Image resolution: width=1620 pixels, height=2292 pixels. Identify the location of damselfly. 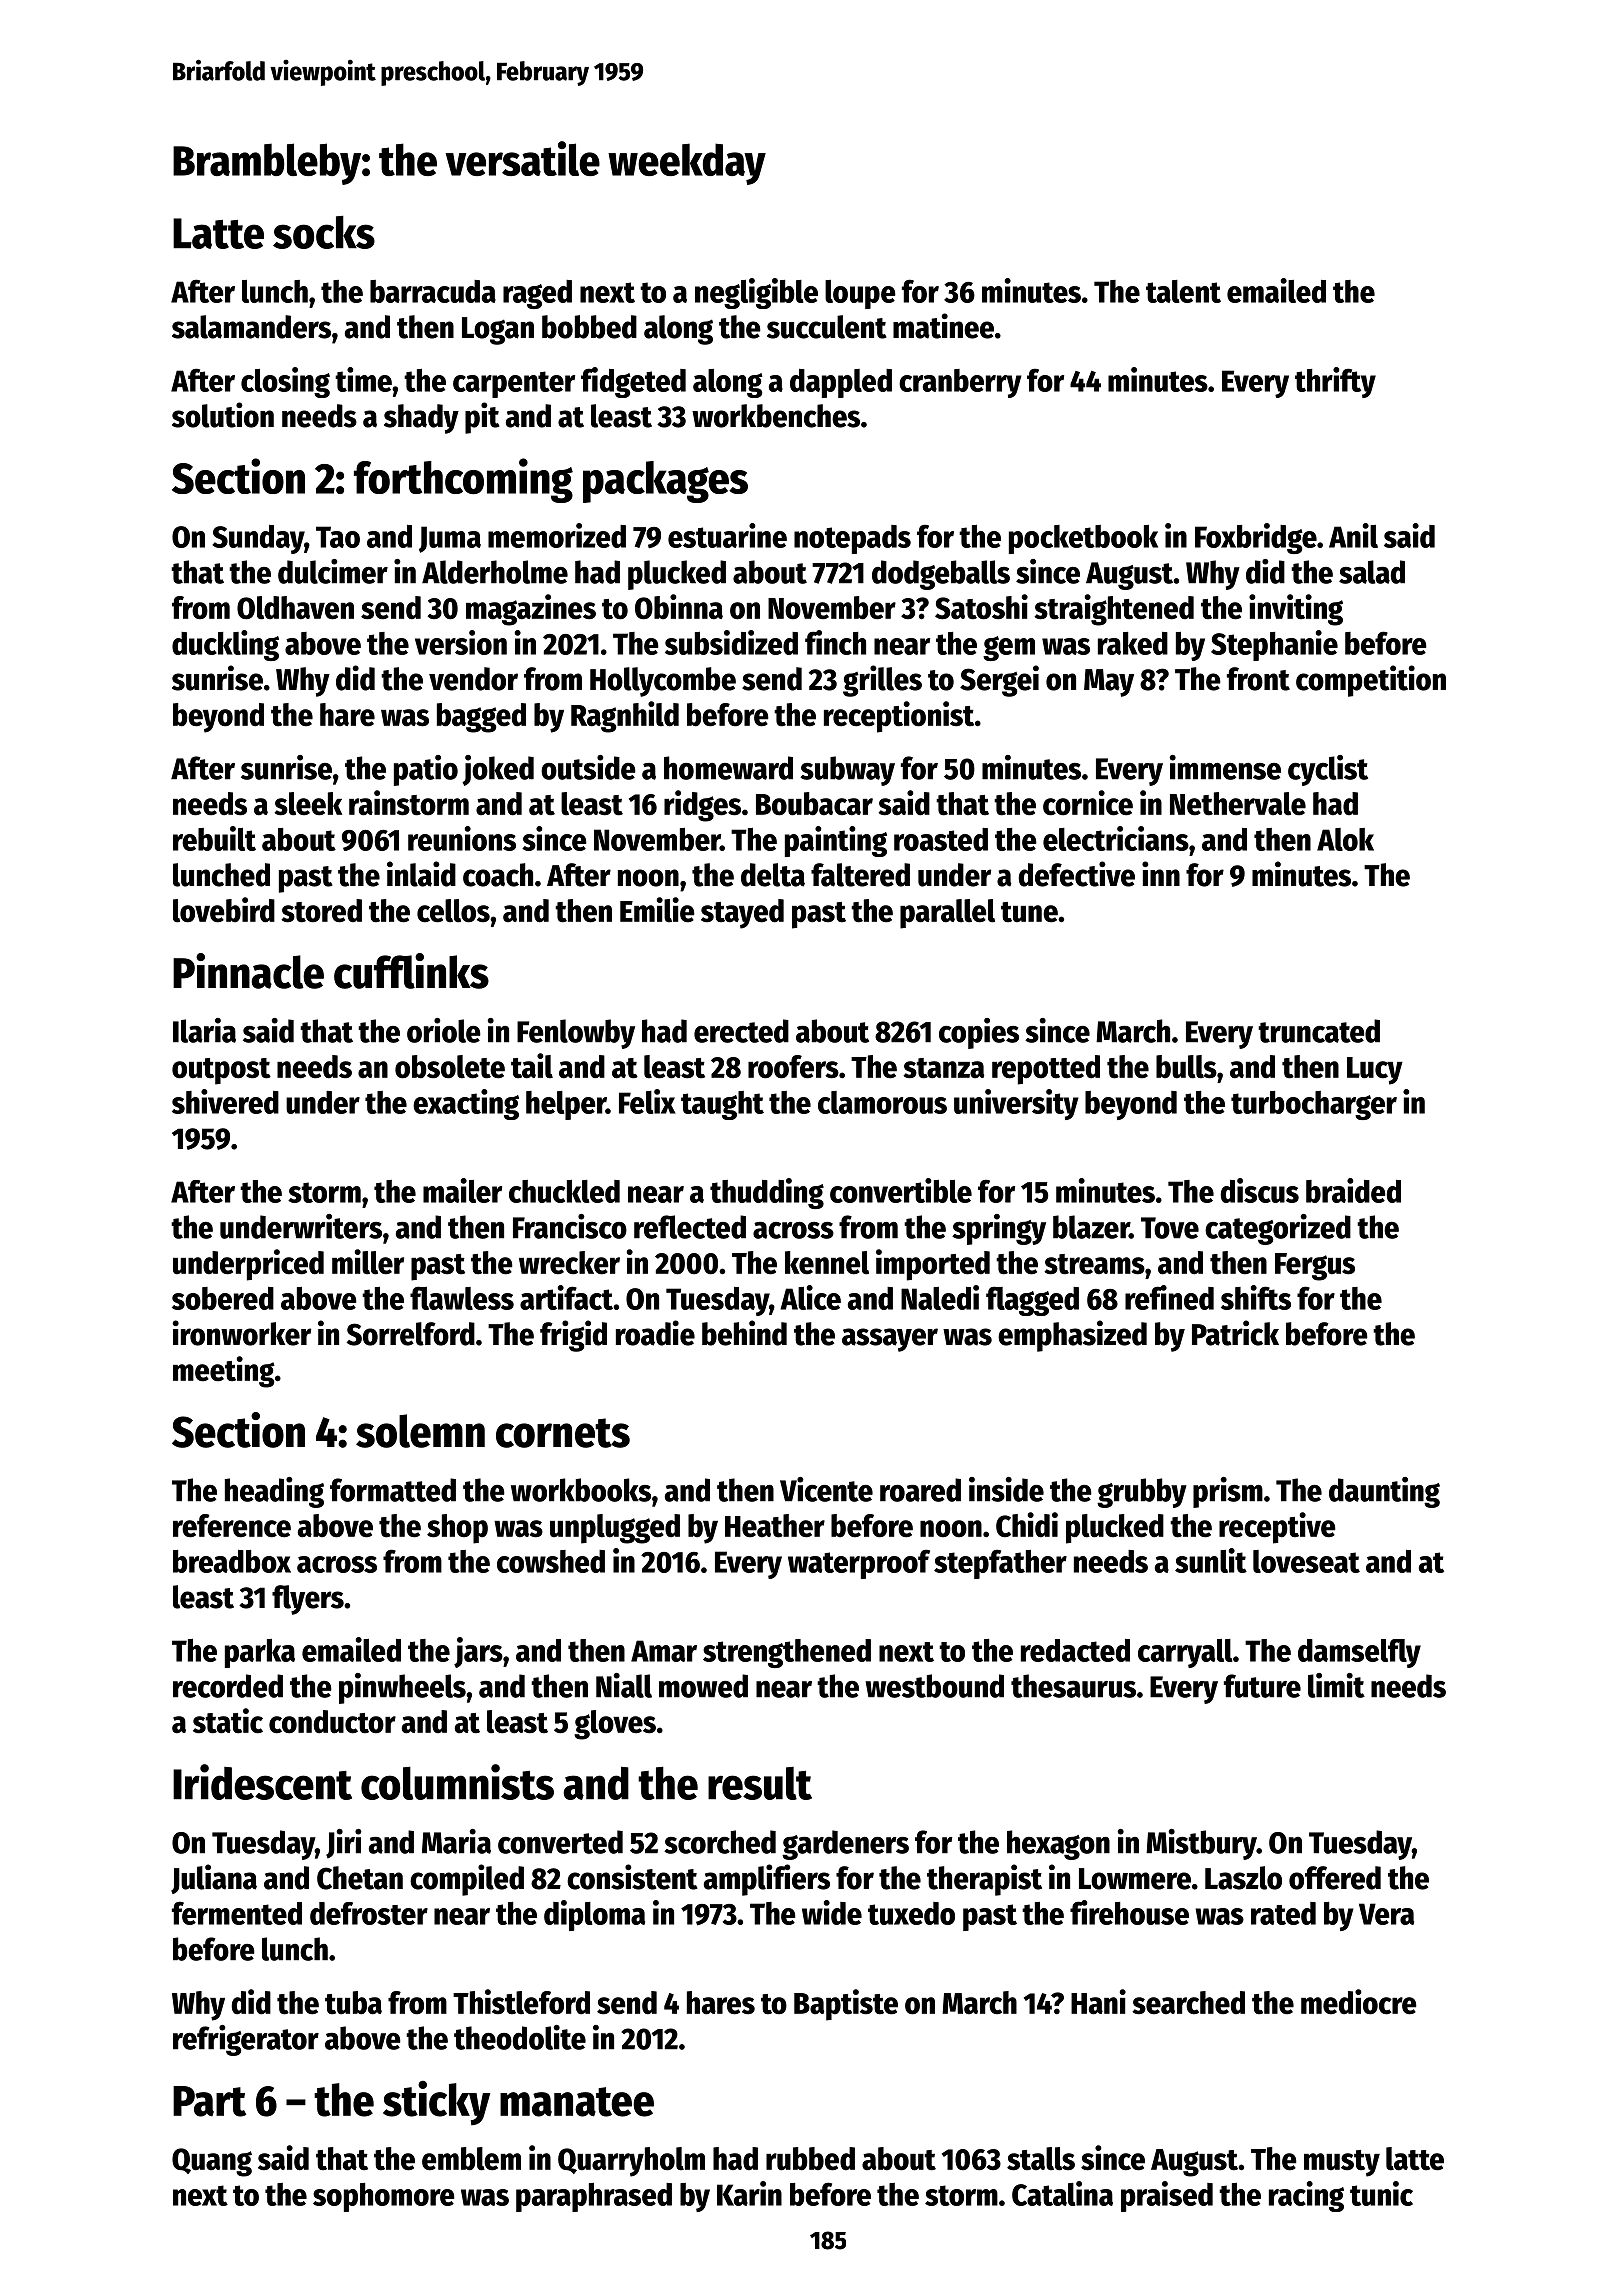
(1359, 1653).
